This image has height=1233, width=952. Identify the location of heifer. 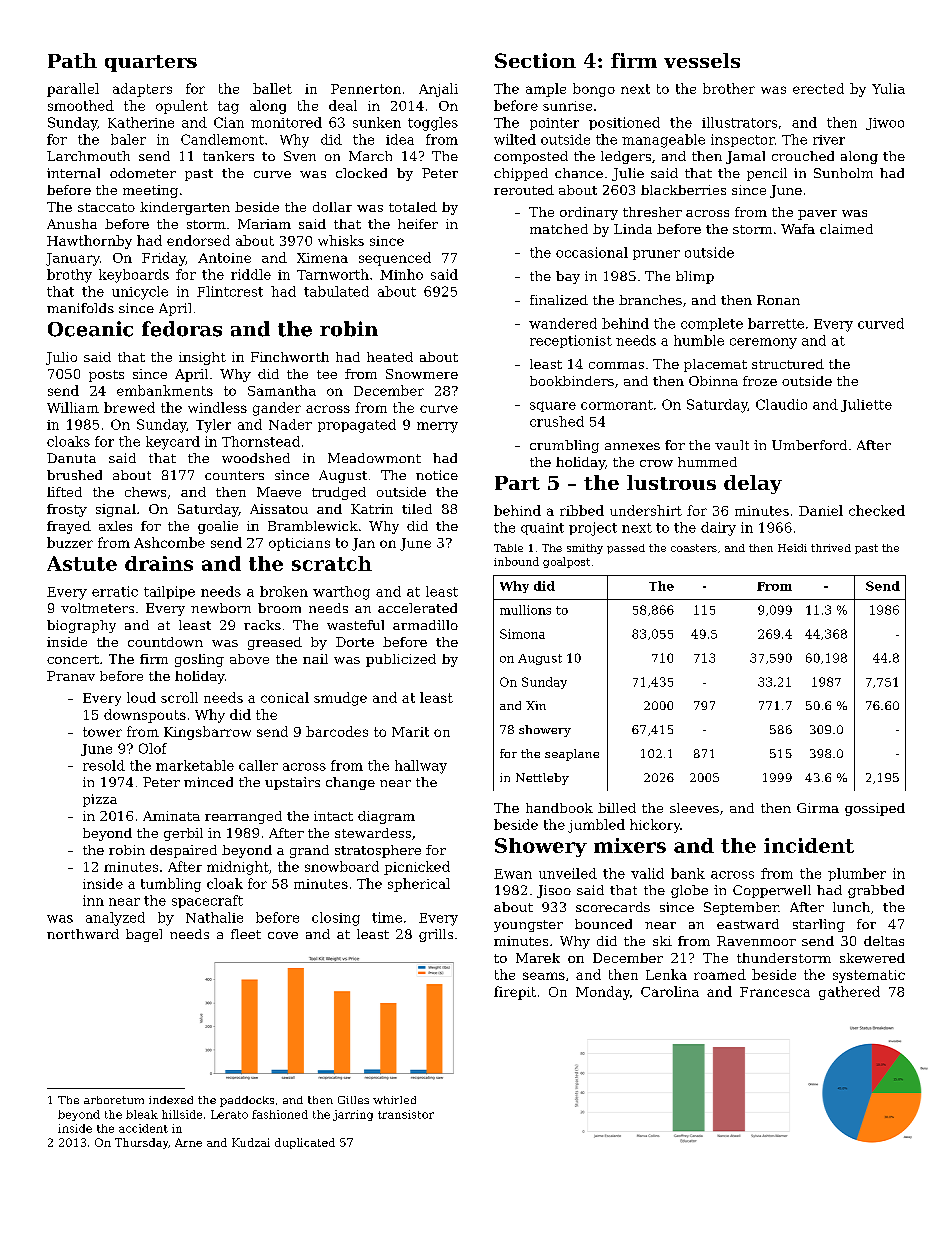
(418, 224).
